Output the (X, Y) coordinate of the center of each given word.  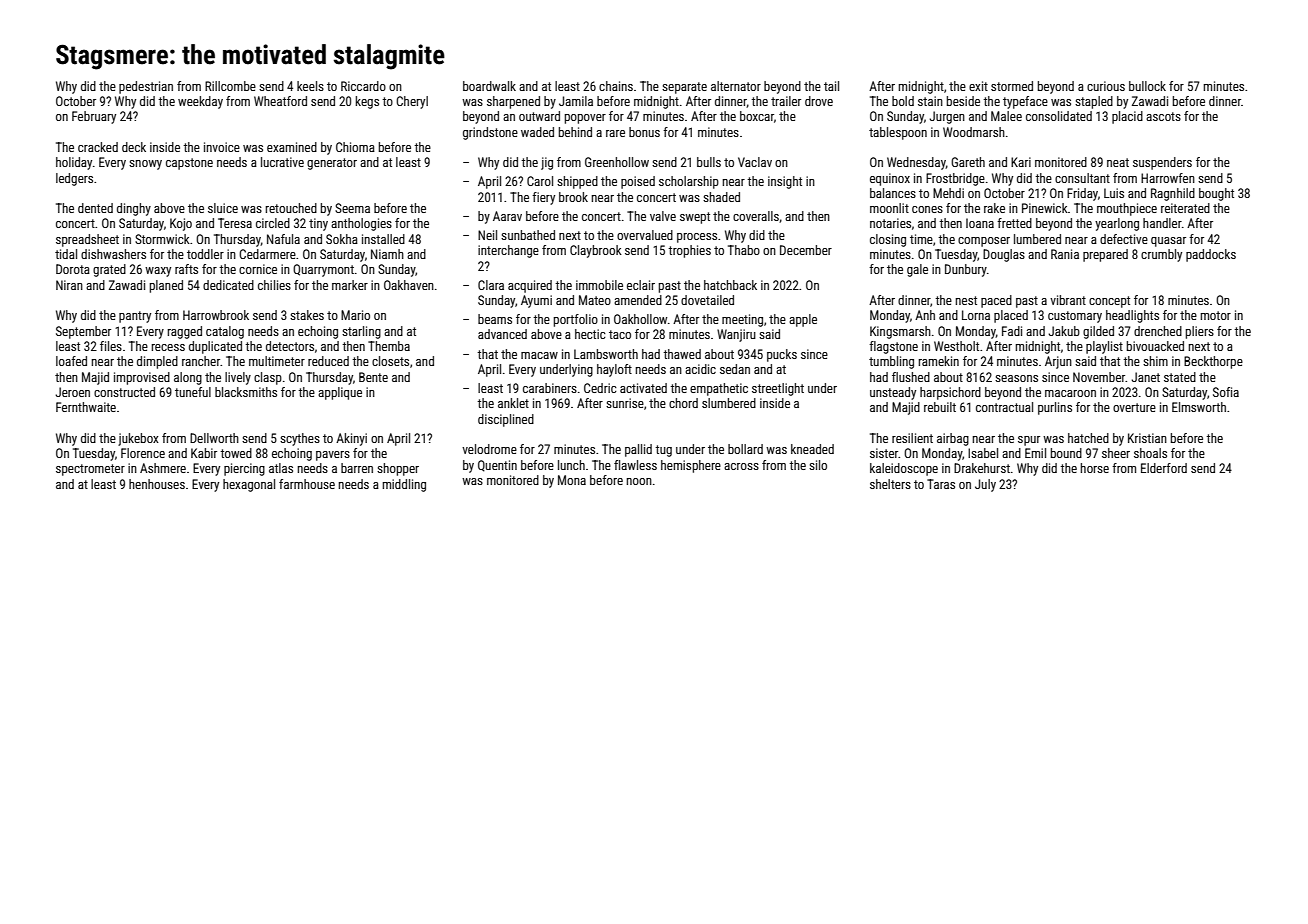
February (94, 117)
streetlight (778, 389)
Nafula (283, 239)
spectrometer (90, 470)
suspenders (1162, 163)
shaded (721, 197)
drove (819, 101)
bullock (1147, 86)
